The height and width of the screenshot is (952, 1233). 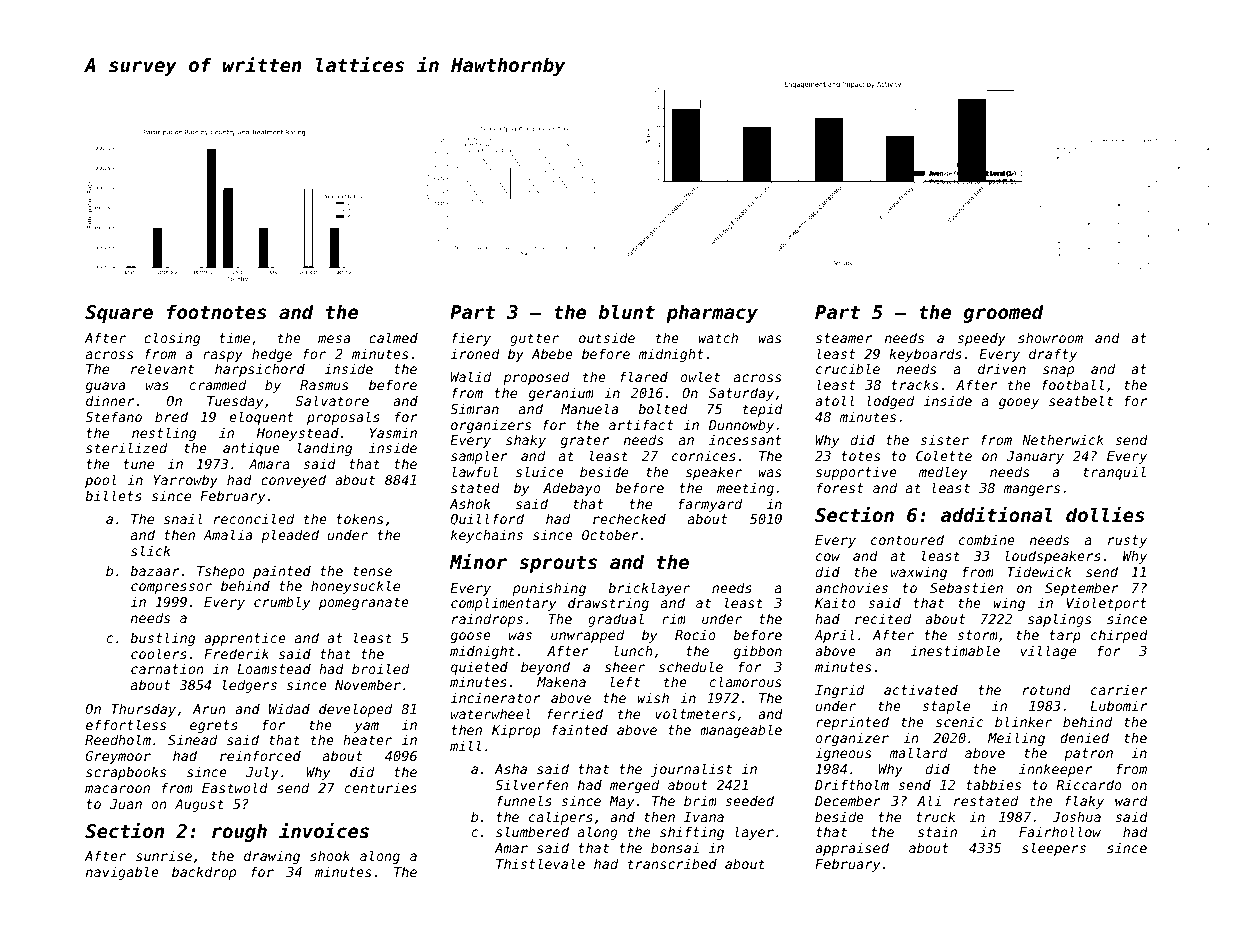 What do you see at coordinates (695, 634) in the screenshot?
I see `Rocio` at bounding box center [695, 634].
